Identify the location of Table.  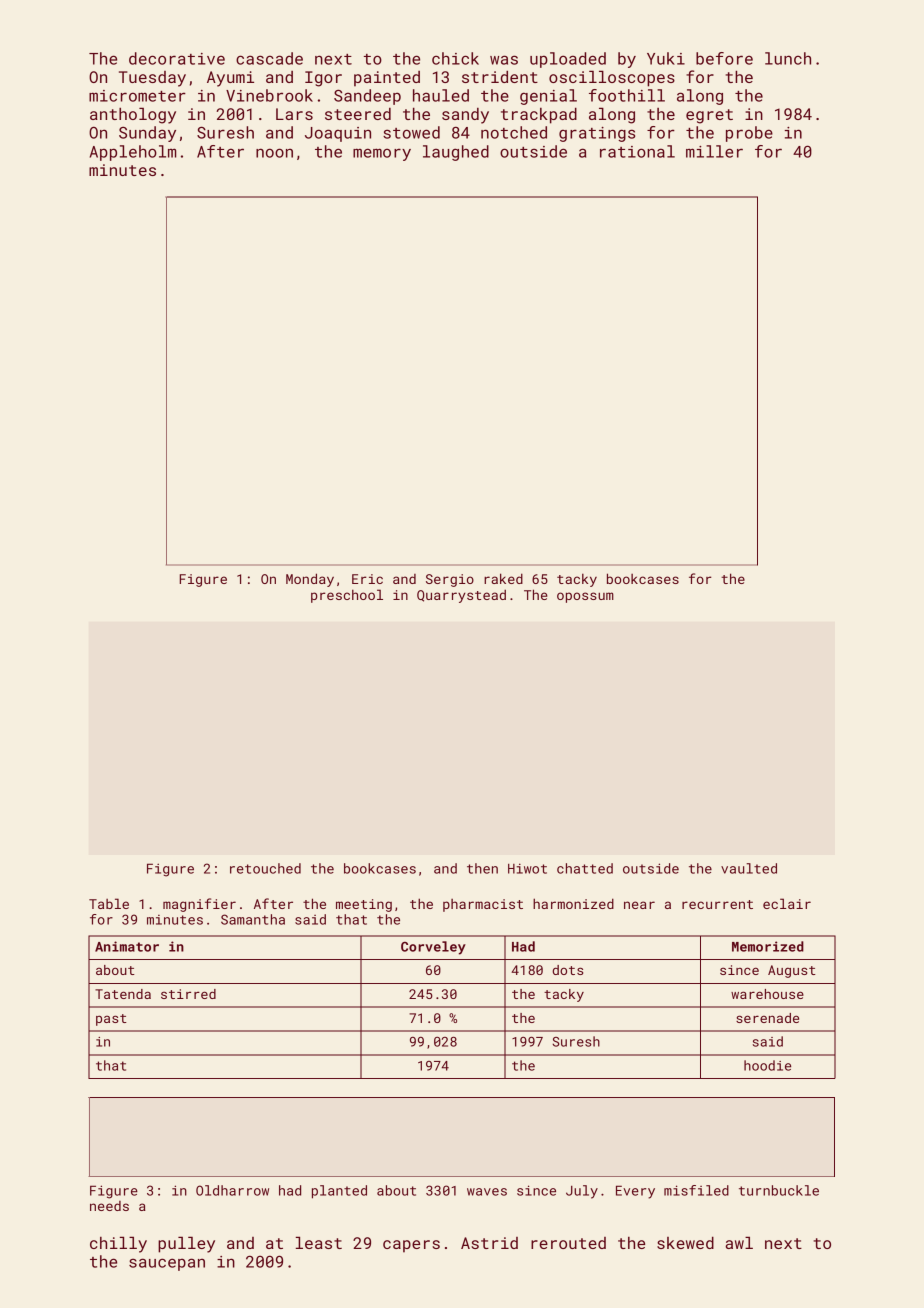
(109, 903).
